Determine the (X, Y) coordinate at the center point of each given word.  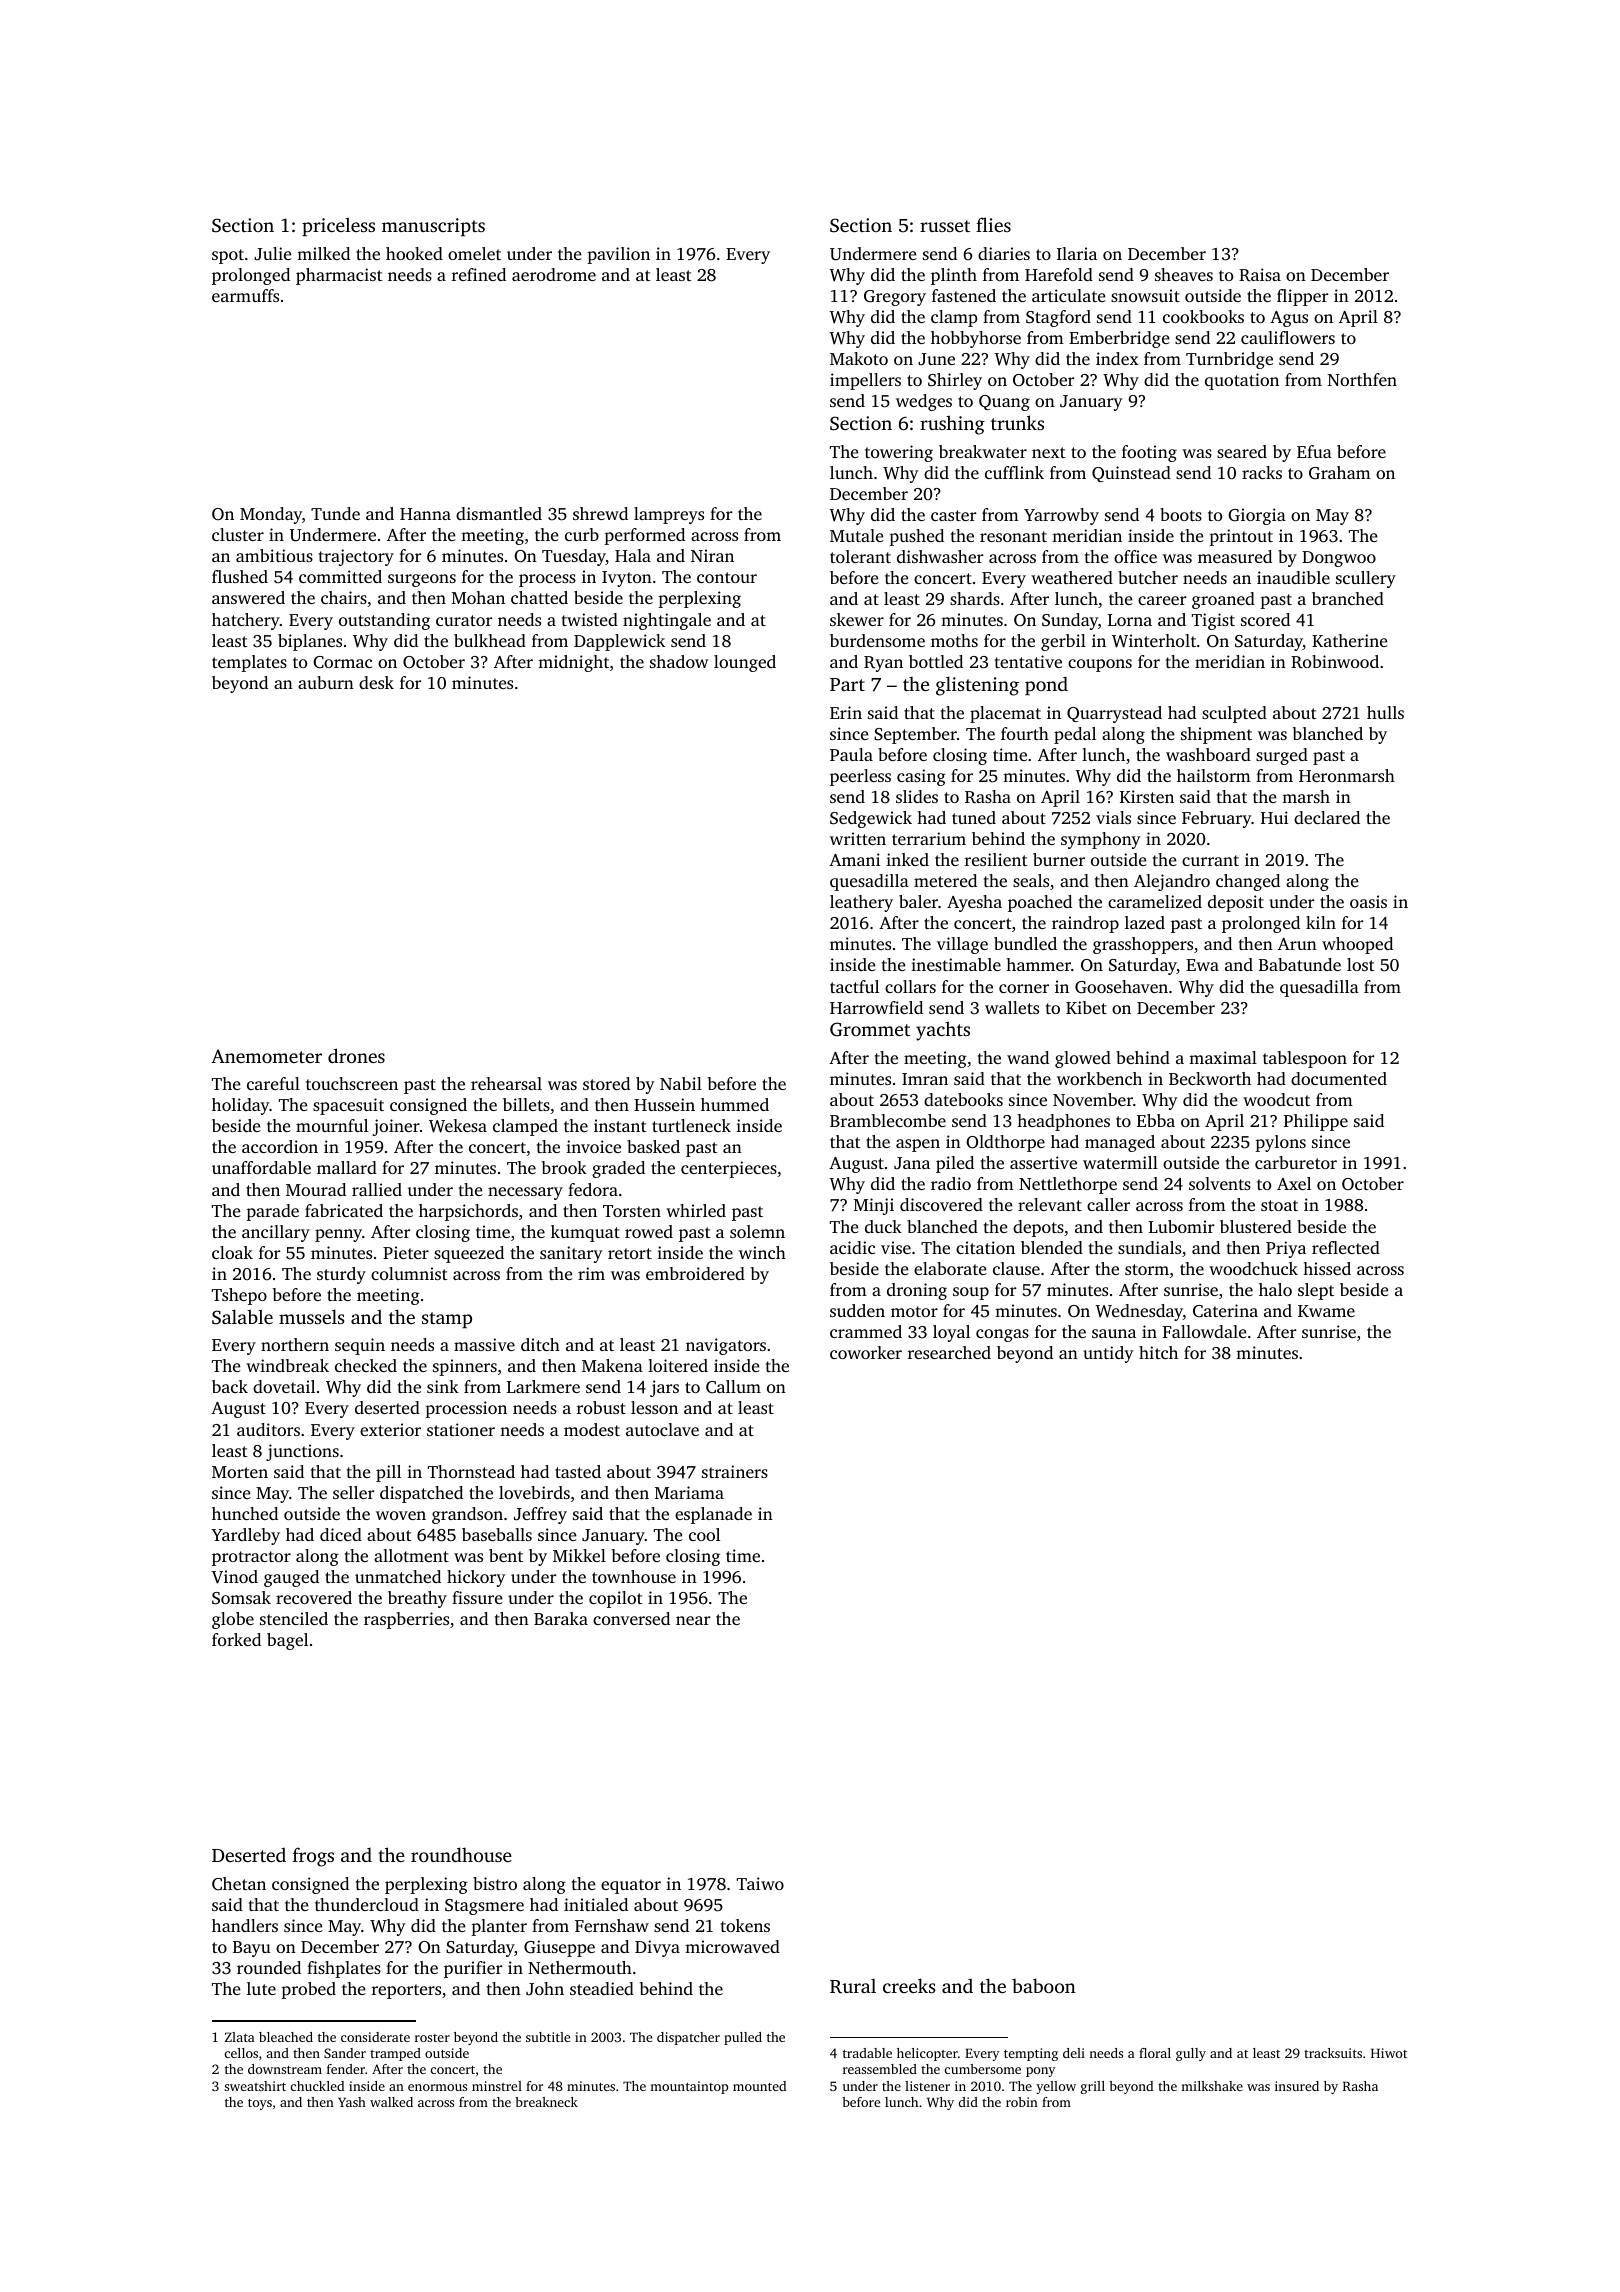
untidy (1108, 1354)
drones (356, 1055)
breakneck (546, 2102)
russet (945, 226)
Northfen (1362, 379)
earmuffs (245, 295)
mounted (759, 2086)
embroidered (695, 1273)
